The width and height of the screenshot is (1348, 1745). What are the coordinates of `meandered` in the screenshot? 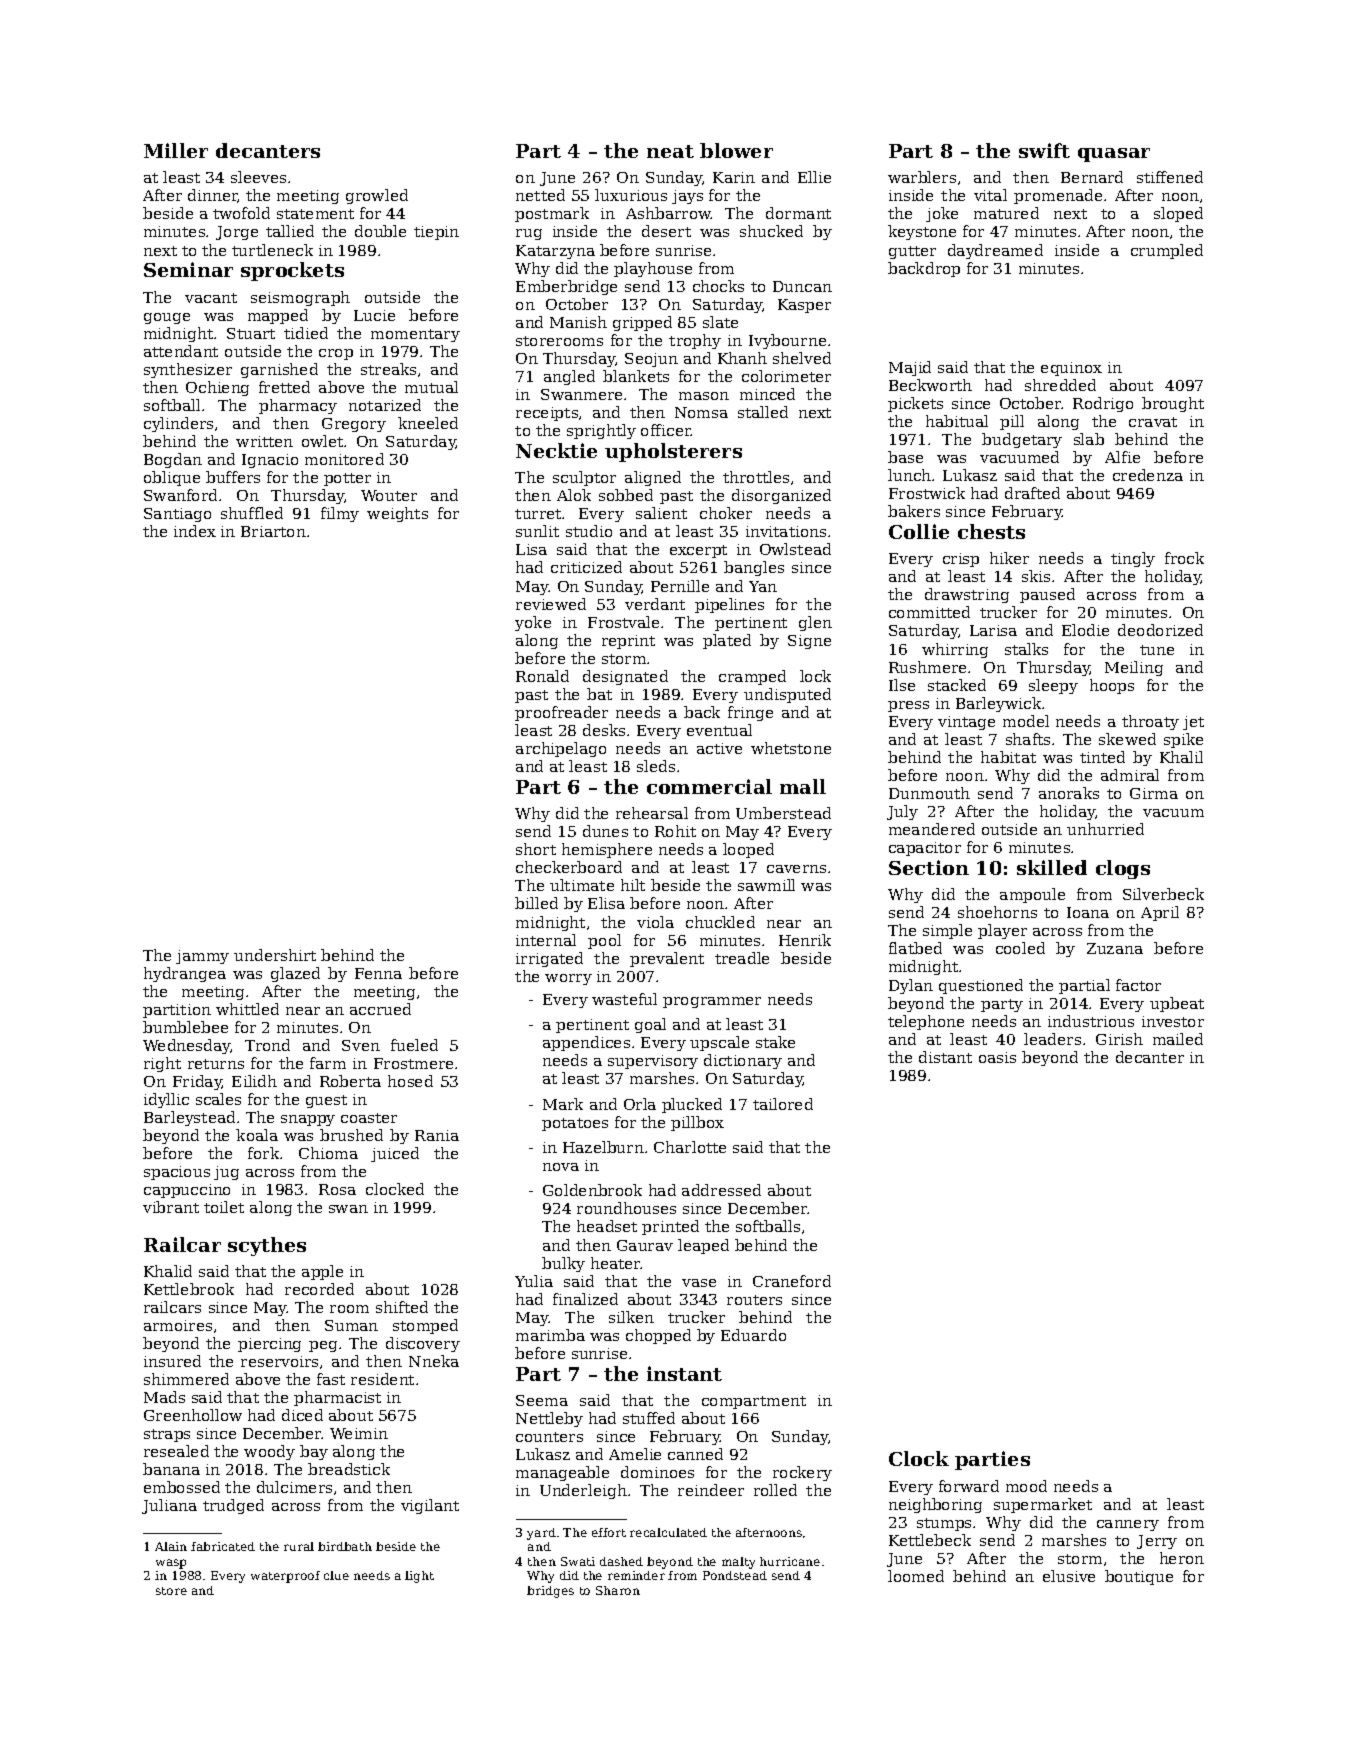 It's located at (932, 829).
